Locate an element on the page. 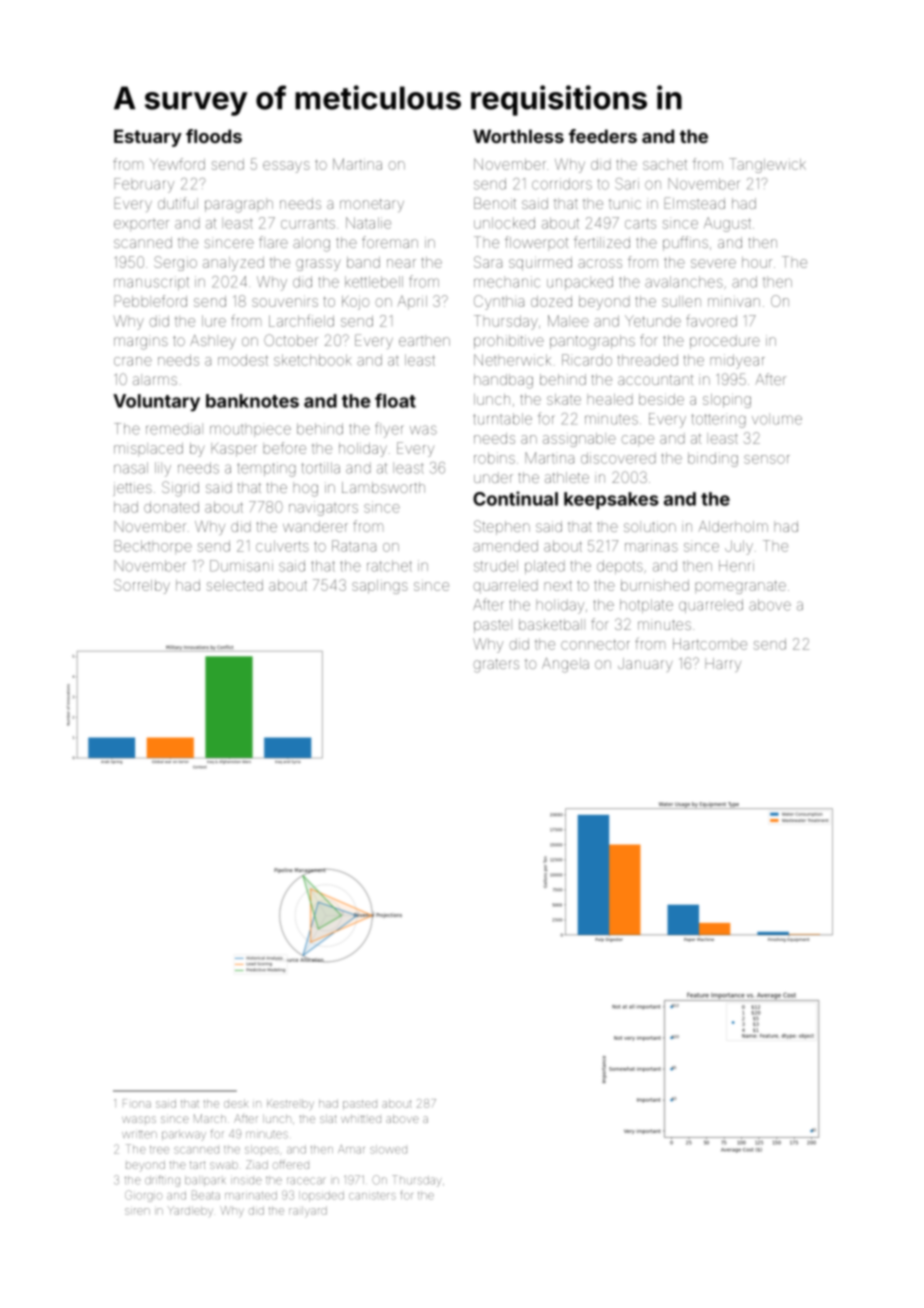 The height and width of the page is (1308, 924). Harry is located at coordinates (723, 665).
